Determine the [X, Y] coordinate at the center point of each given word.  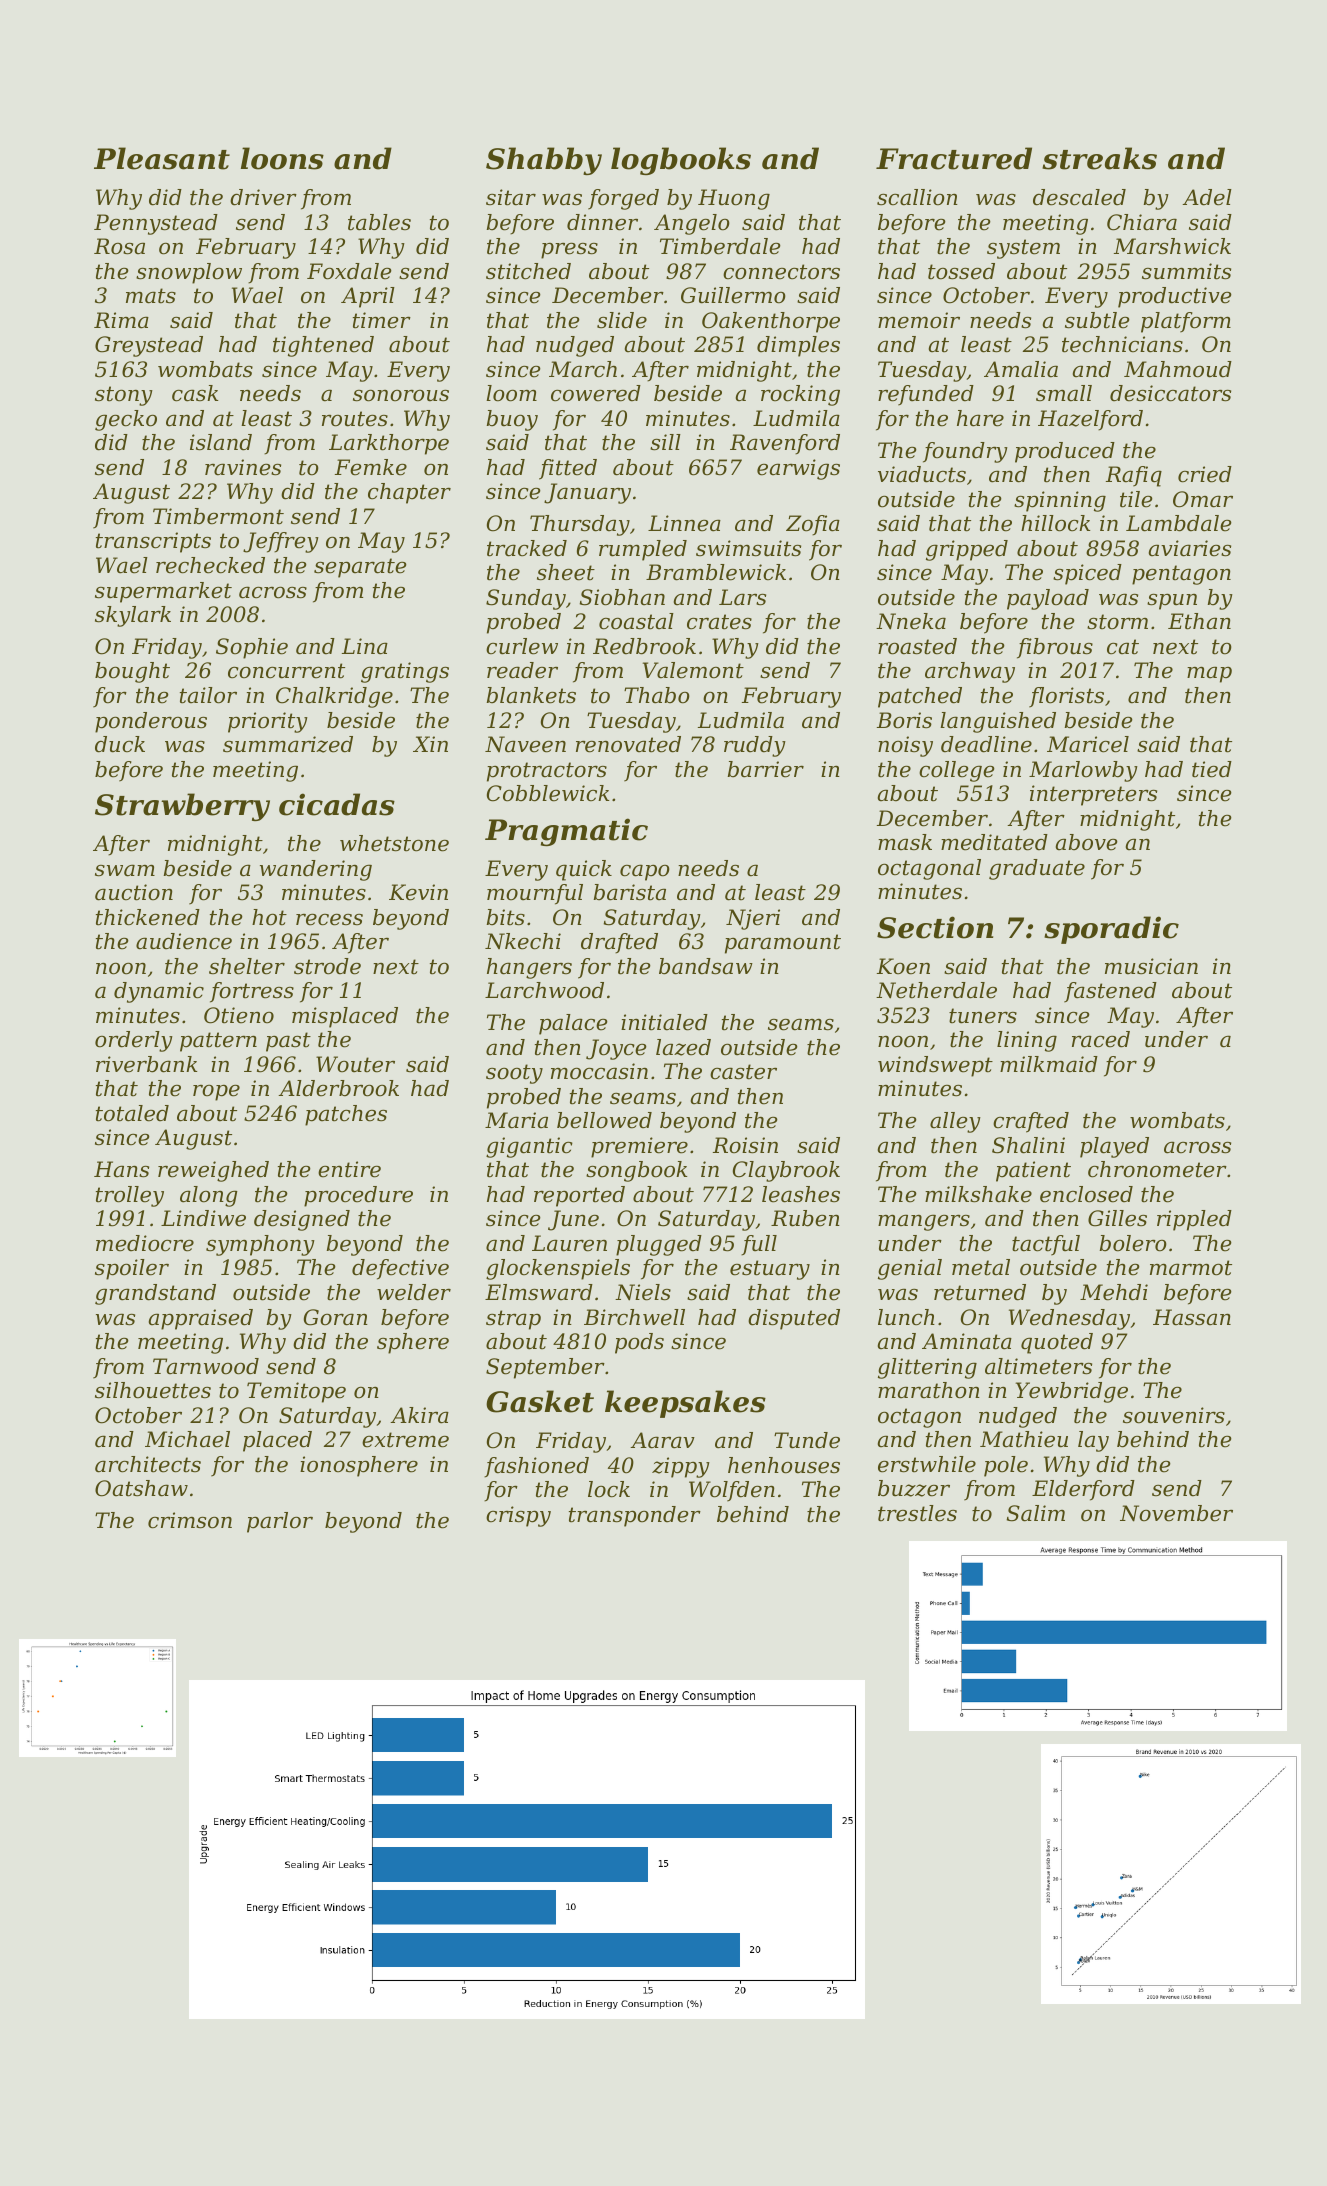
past [288, 1042]
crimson [190, 1520]
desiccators [1170, 393]
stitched [528, 271]
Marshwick [1172, 246]
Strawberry [182, 807]
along [209, 1196]
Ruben [805, 1218]
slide [622, 320]
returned [980, 1292]
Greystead [149, 346]
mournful [535, 894]
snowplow [189, 273]
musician [1151, 966]
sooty [514, 1074]
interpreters [1093, 795]
